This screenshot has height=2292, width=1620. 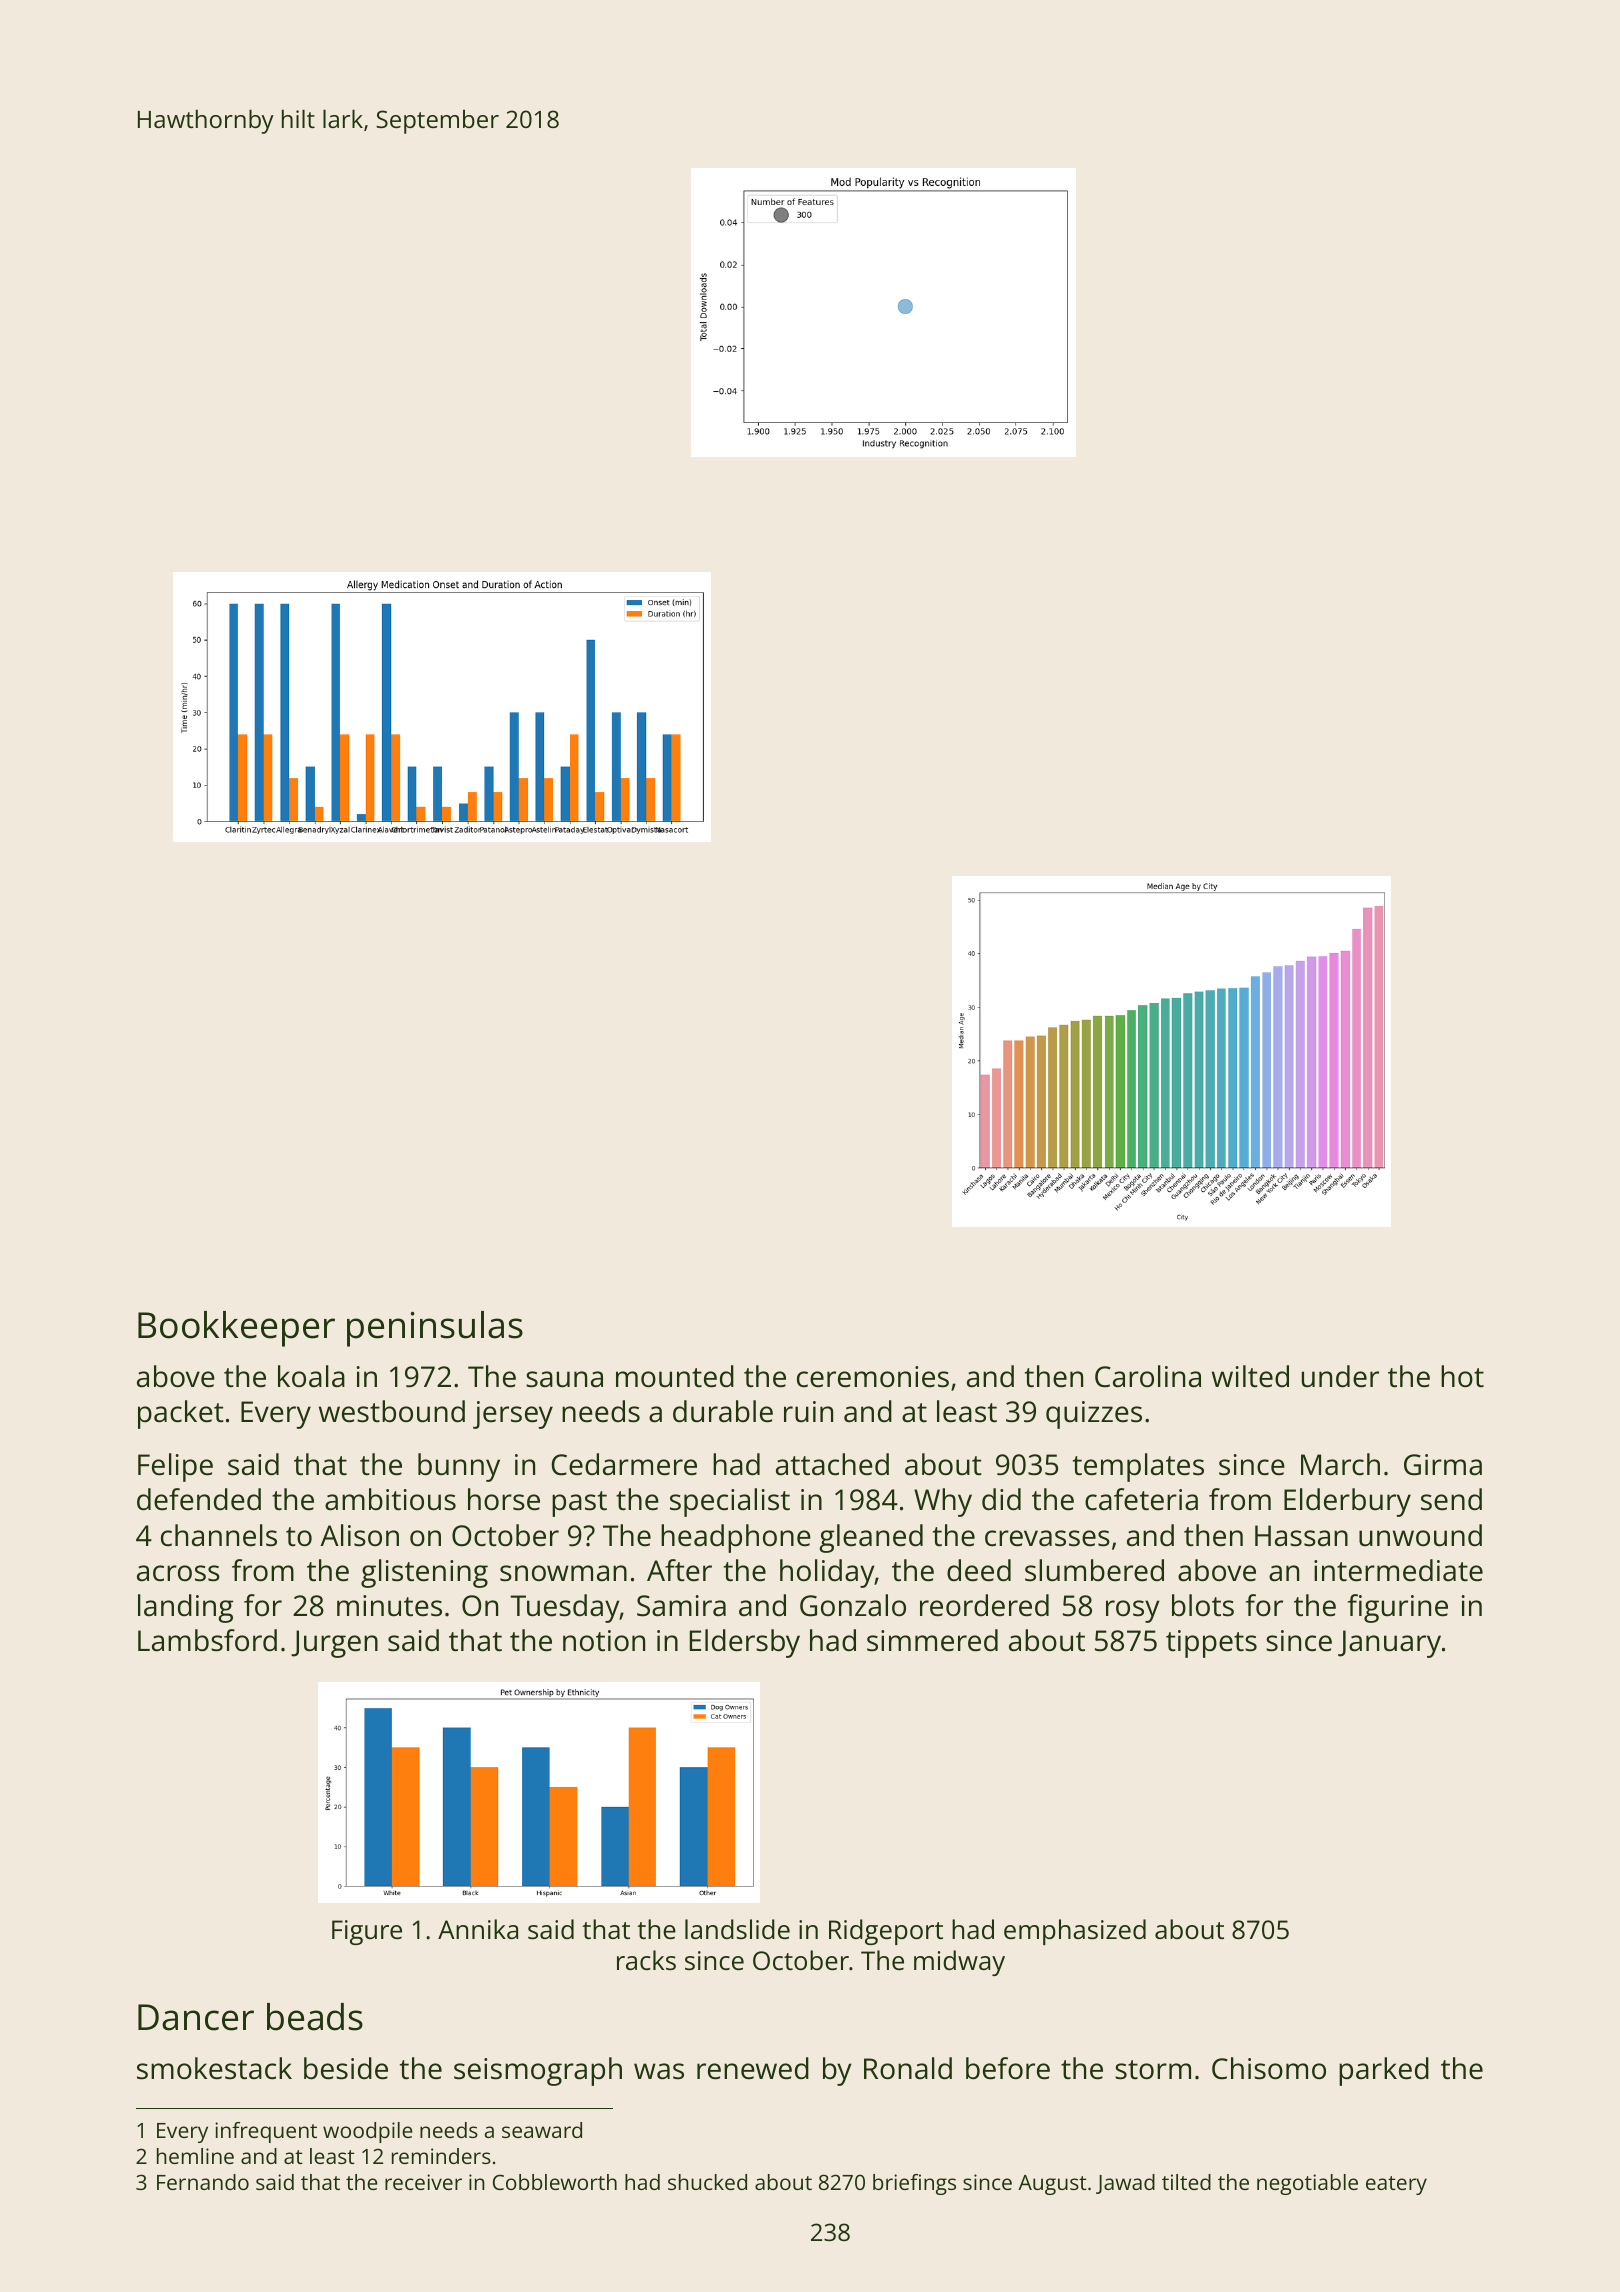 What do you see at coordinates (1211, 1644) in the screenshot?
I see `tippets` at bounding box center [1211, 1644].
